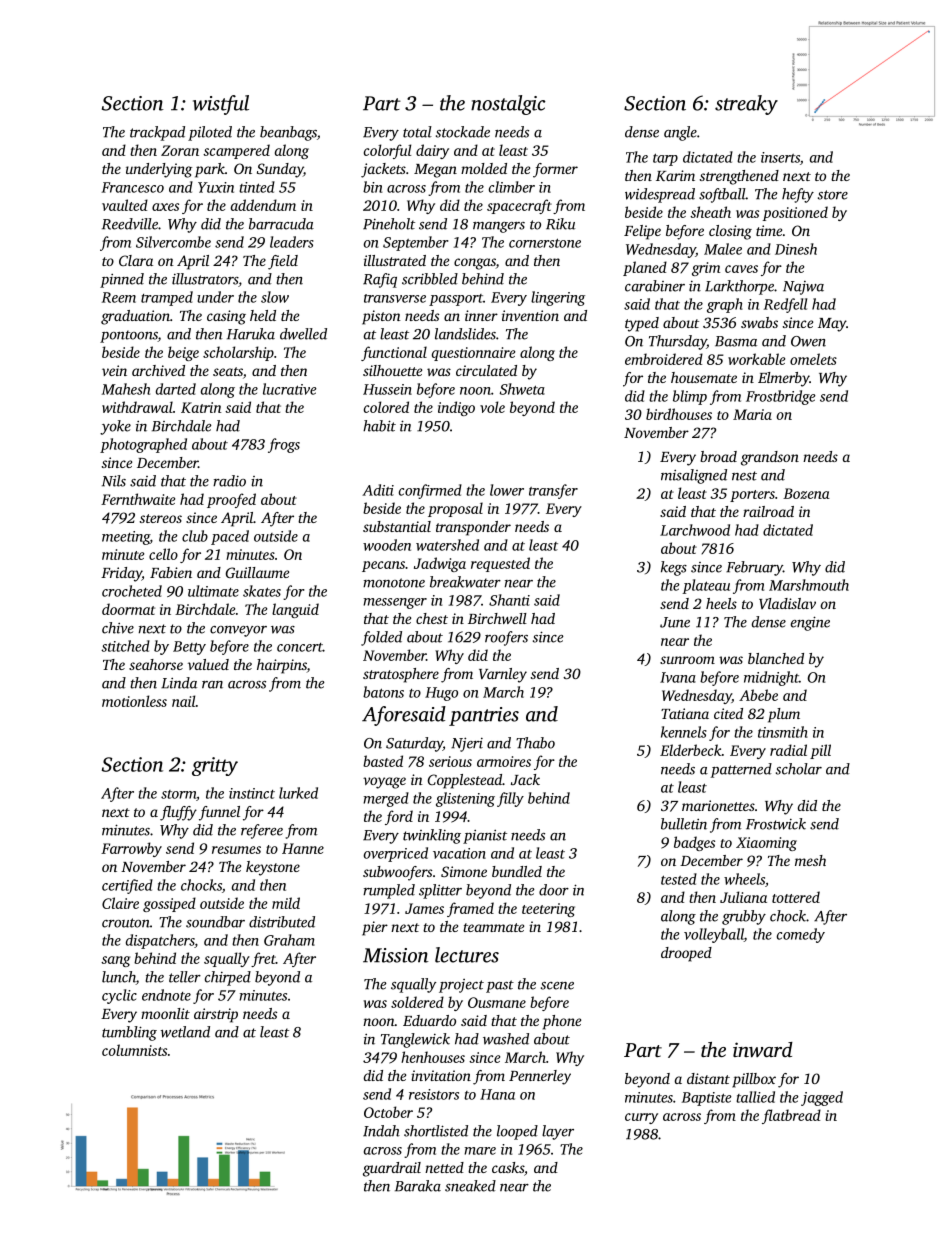  Describe the element at coordinates (134, 701) in the screenshot. I see `motionless` at that location.
